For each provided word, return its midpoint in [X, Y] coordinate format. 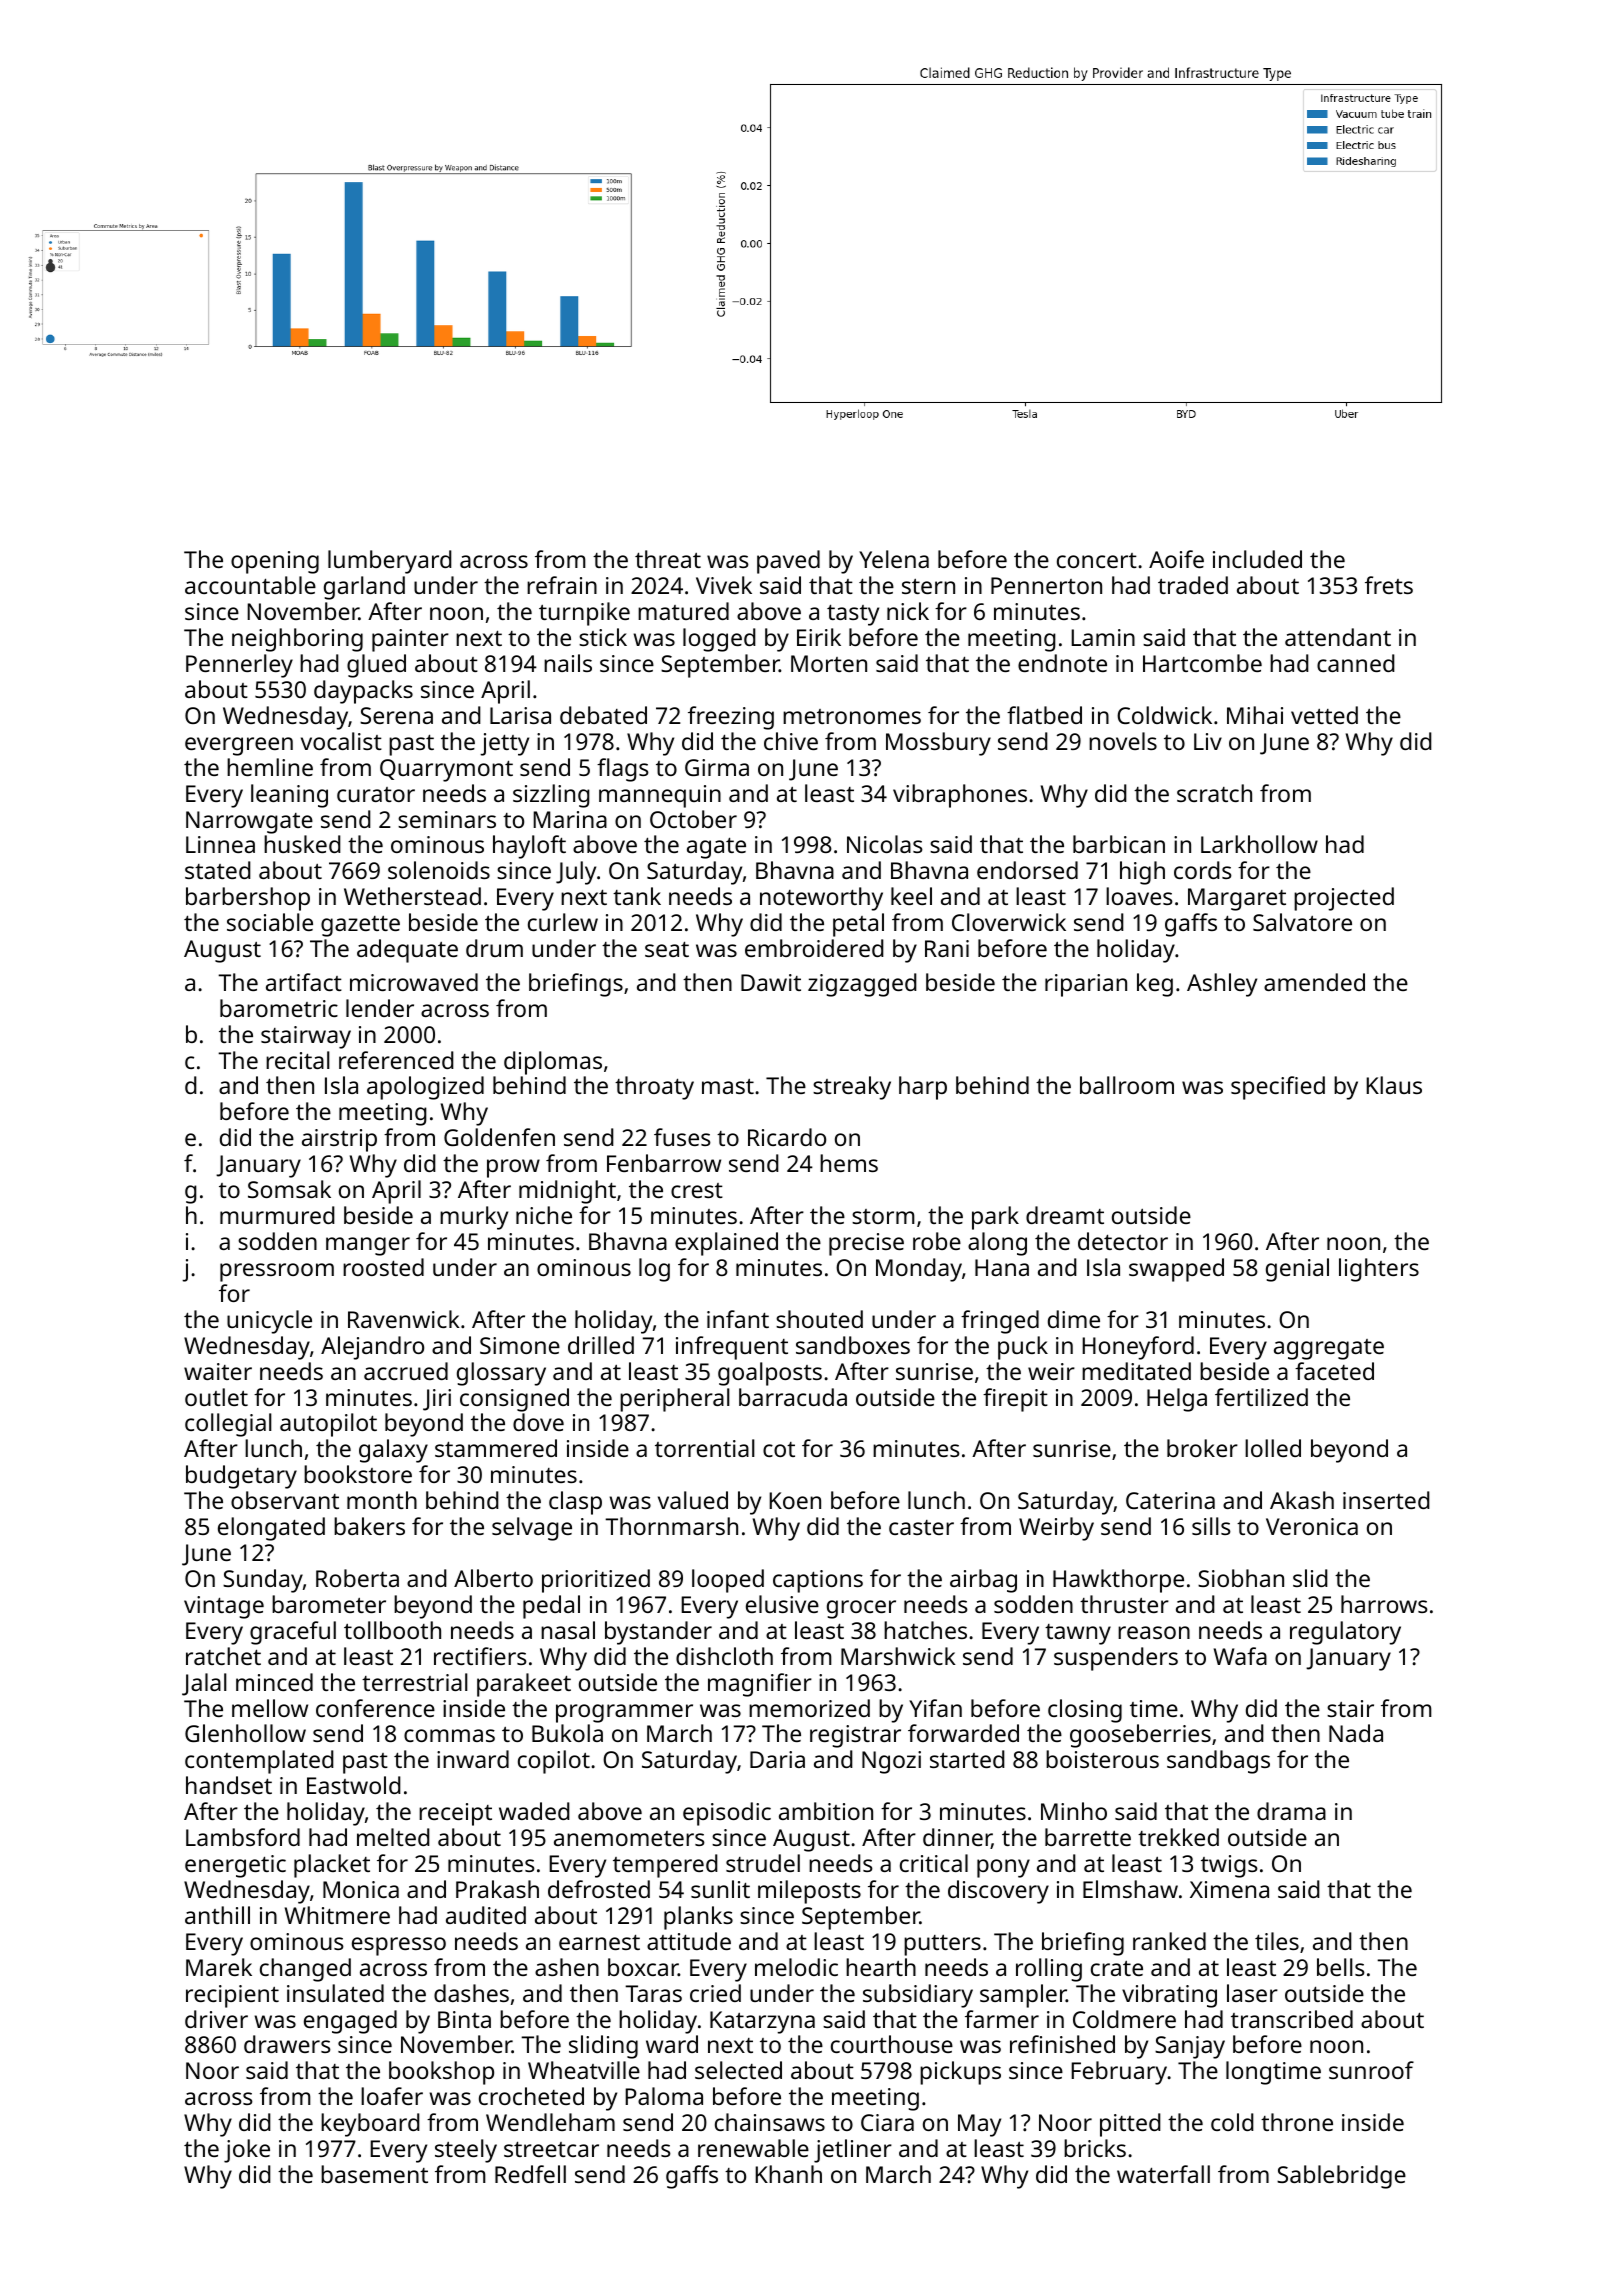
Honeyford [1138, 1348]
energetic [235, 1866]
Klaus [1394, 1085]
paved [788, 562]
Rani [947, 948]
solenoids [439, 870]
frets [1389, 585]
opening [275, 562]
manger [368, 1246]
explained [726, 1244]
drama [1291, 1811]
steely [466, 2151]
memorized [809, 1708]
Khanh [788, 2174]
